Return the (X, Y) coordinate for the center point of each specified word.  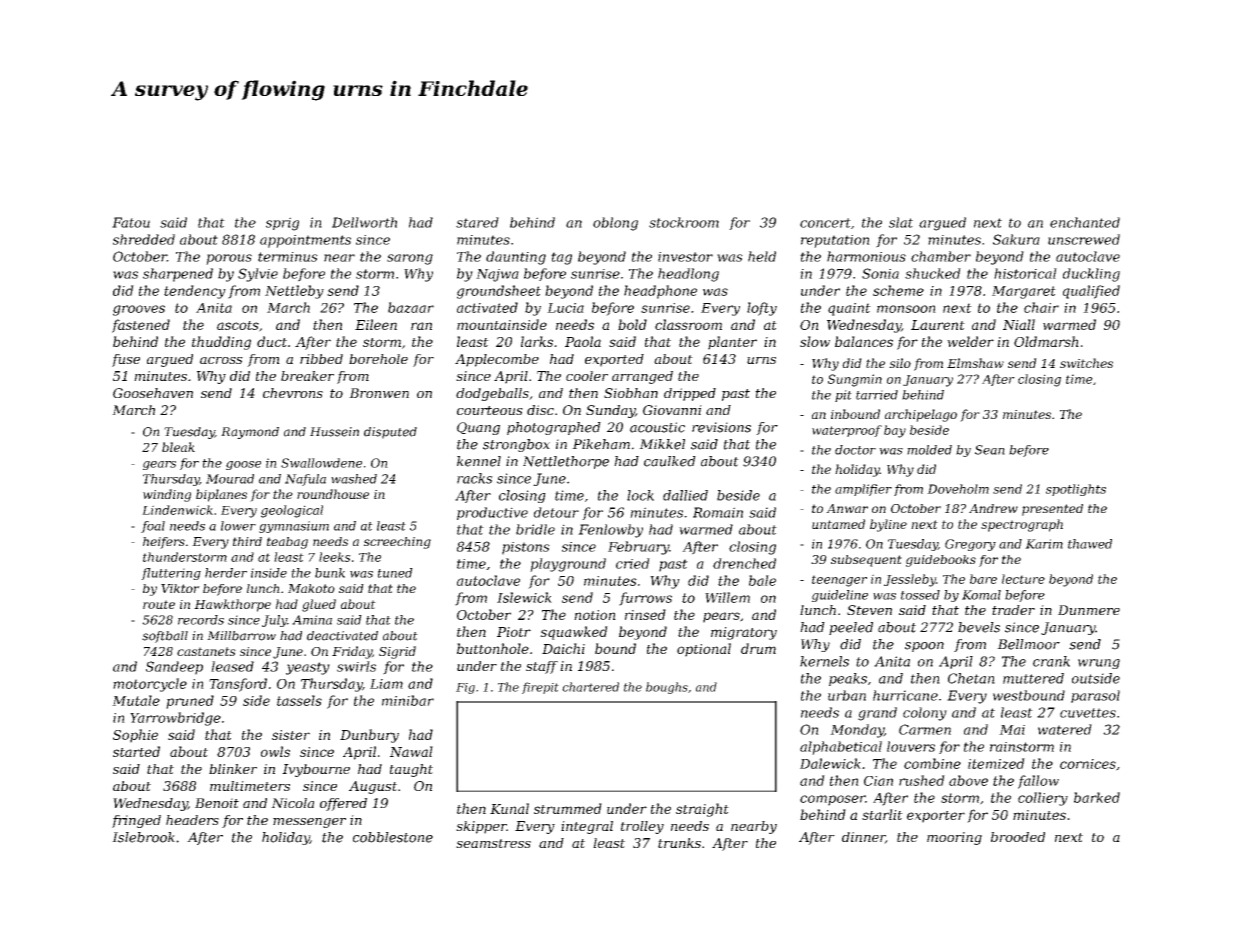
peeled (851, 628)
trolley (642, 827)
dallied (685, 495)
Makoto (311, 588)
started (136, 751)
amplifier (863, 490)
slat (901, 222)
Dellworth (364, 222)
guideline (840, 596)
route (159, 604)
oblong (615, 224)
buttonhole (493, 648)
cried (633, 563)
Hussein (334, 432)
